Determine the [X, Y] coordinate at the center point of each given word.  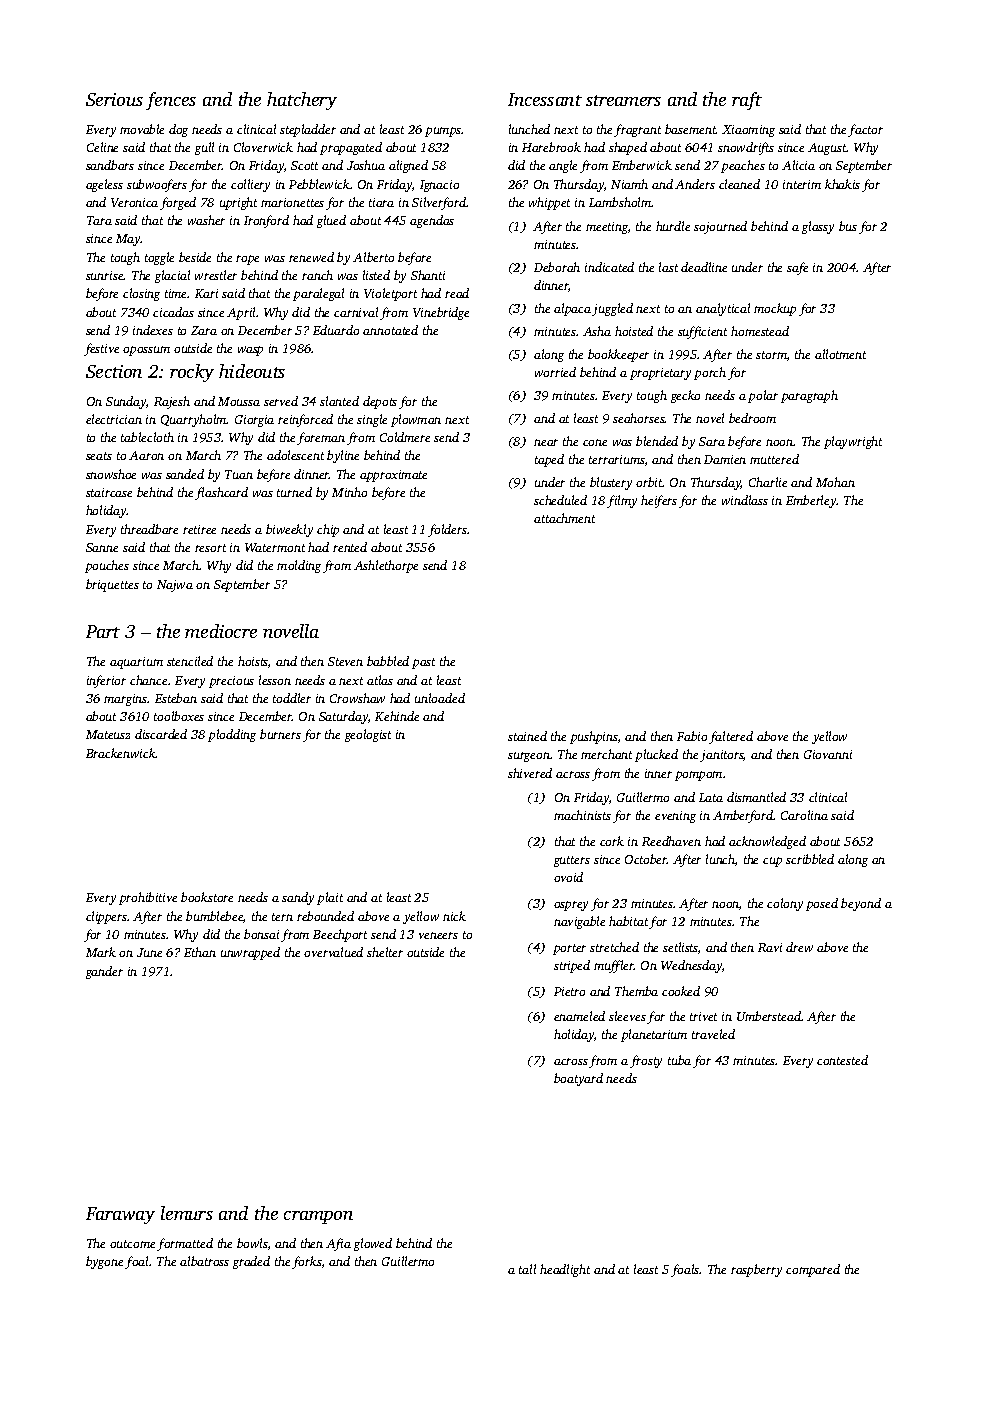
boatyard [578, 1079]
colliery [250, 185]
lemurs [187, 1213]
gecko [685, 396]
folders [447, 530]
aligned [408, 166]
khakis [842, 184]
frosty [646, 1061]
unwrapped [250, 953]
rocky [192, 373]
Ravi [770, 947]
